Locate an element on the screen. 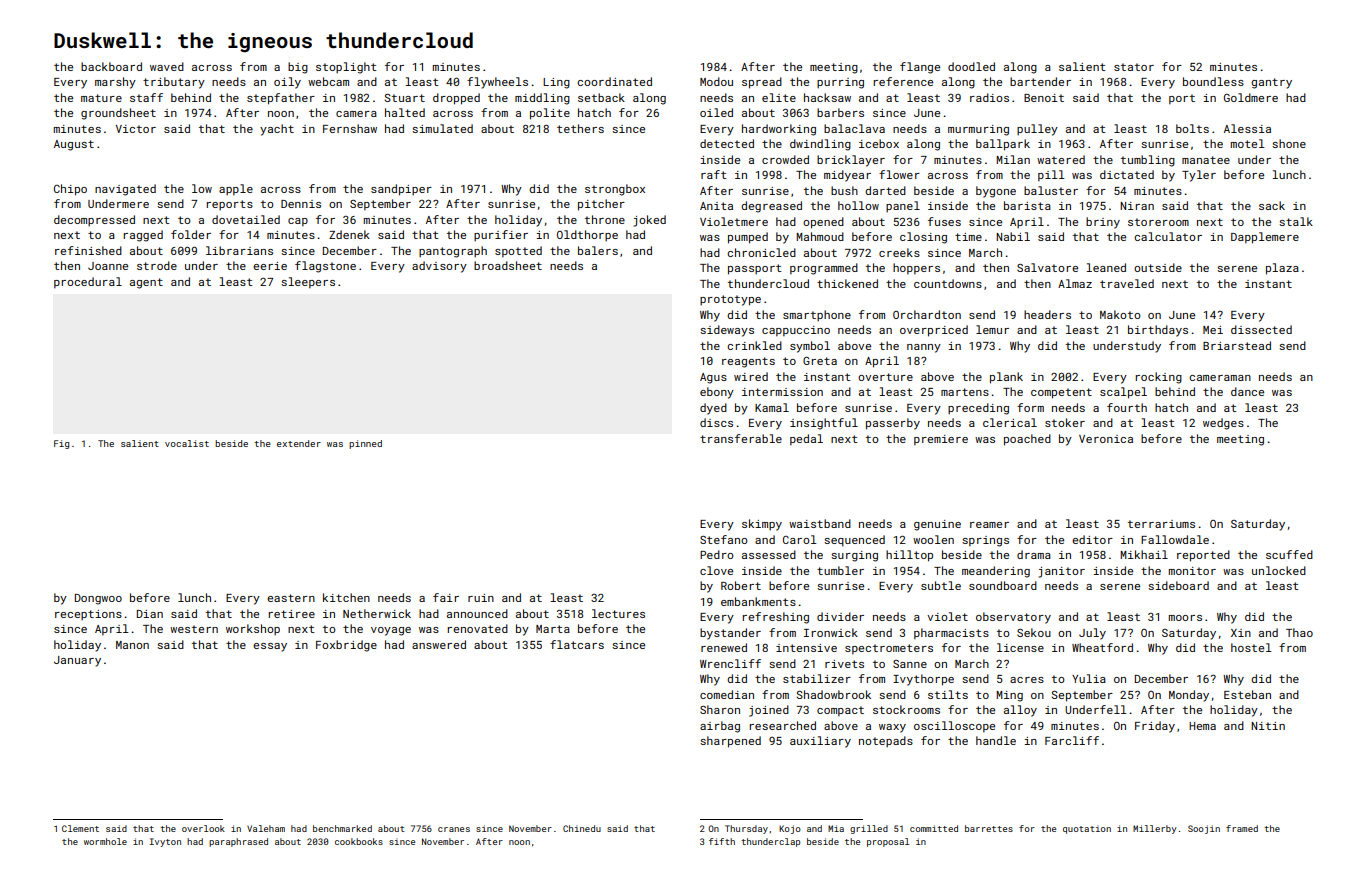 The width and height of the screenshot is (1372, 887). yacht is located at coordinates (277, 130).
